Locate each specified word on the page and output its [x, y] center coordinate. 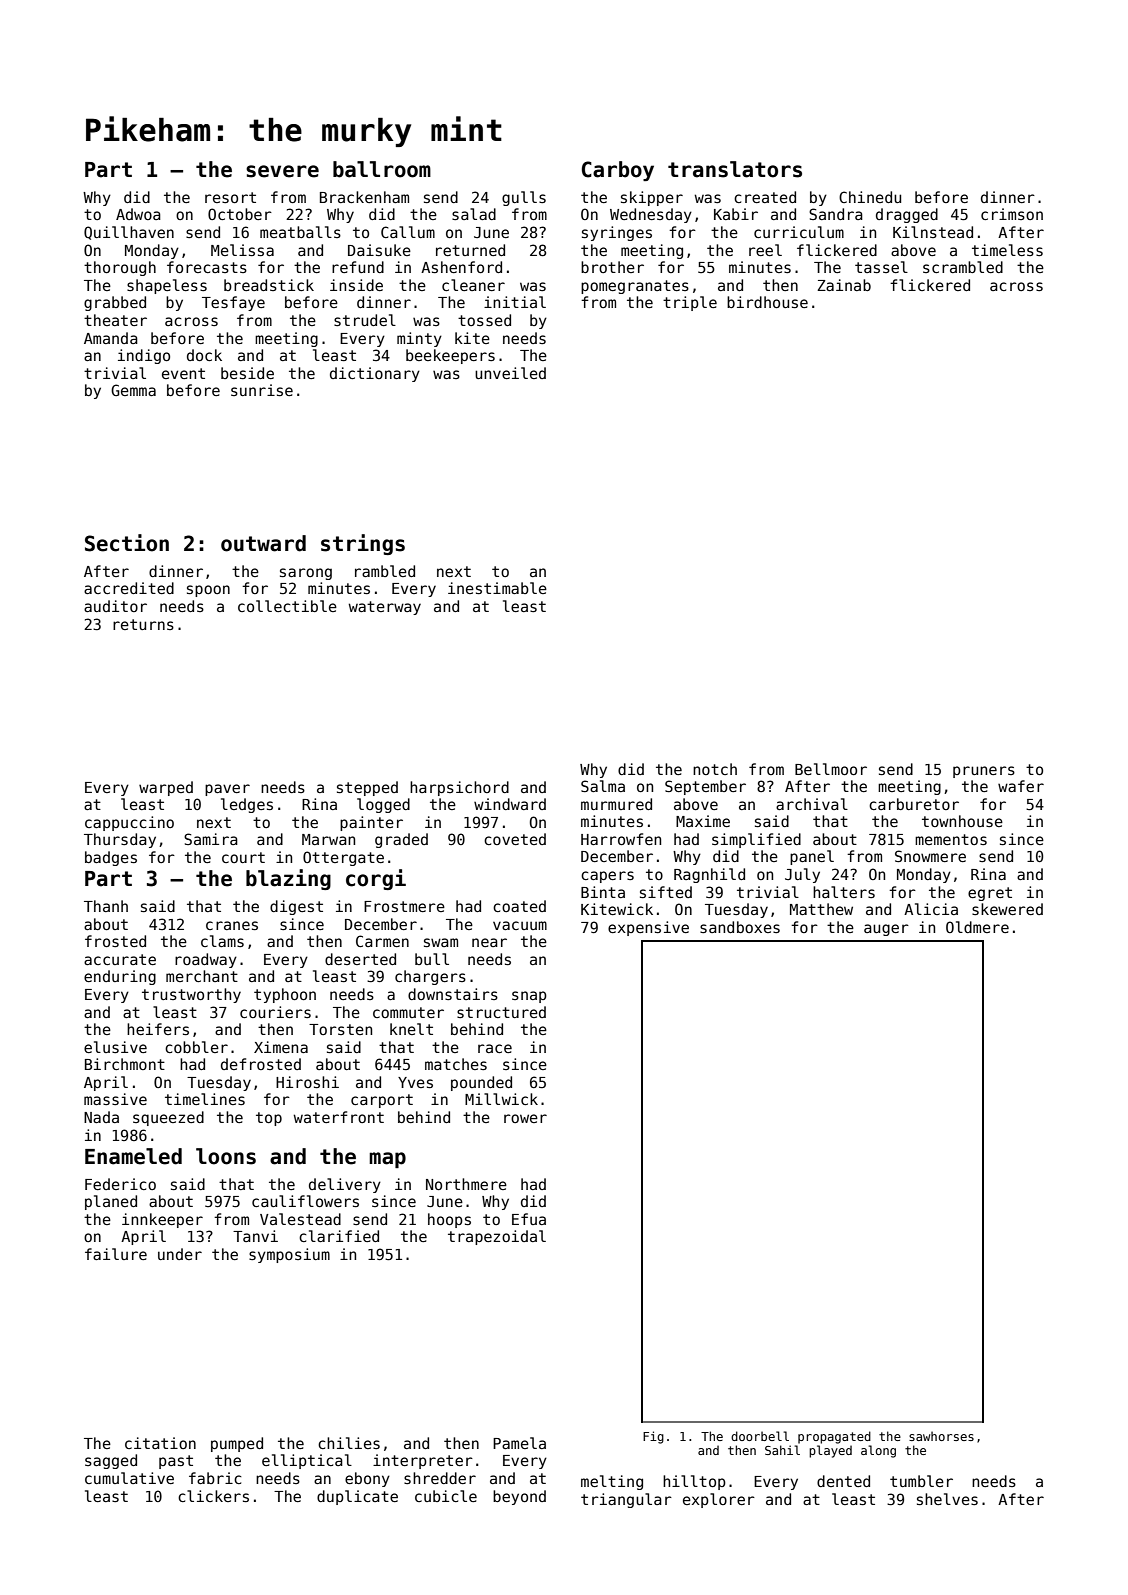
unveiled [510, 373]
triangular [626, 1500]
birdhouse [767, 302]
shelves [947, 1499]
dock [204, 355]
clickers [213, 1496]
